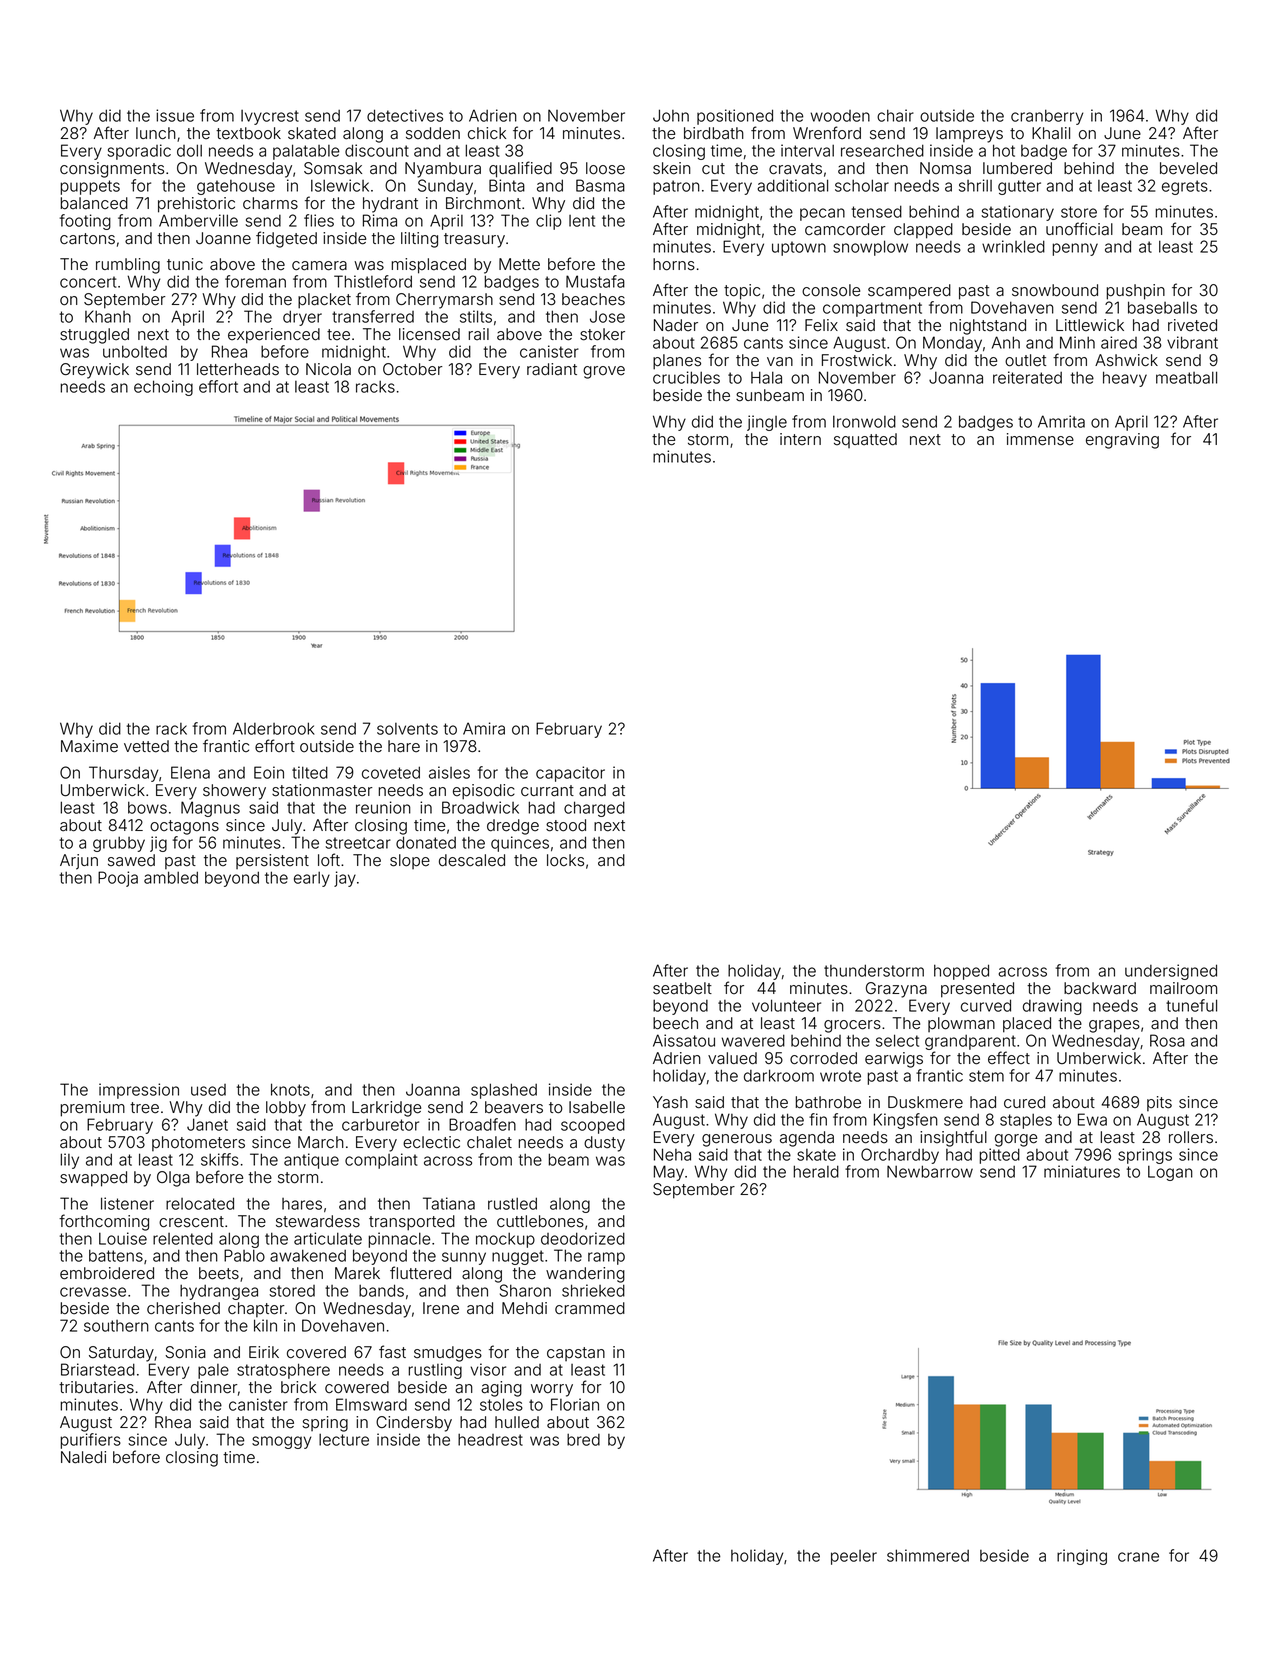 Image resolution: width=1278 pixels, height=1654 pixels. What do you see at coordinates (407, 729) in the document?
I see `solvents` at bounding box center [407, 729].
